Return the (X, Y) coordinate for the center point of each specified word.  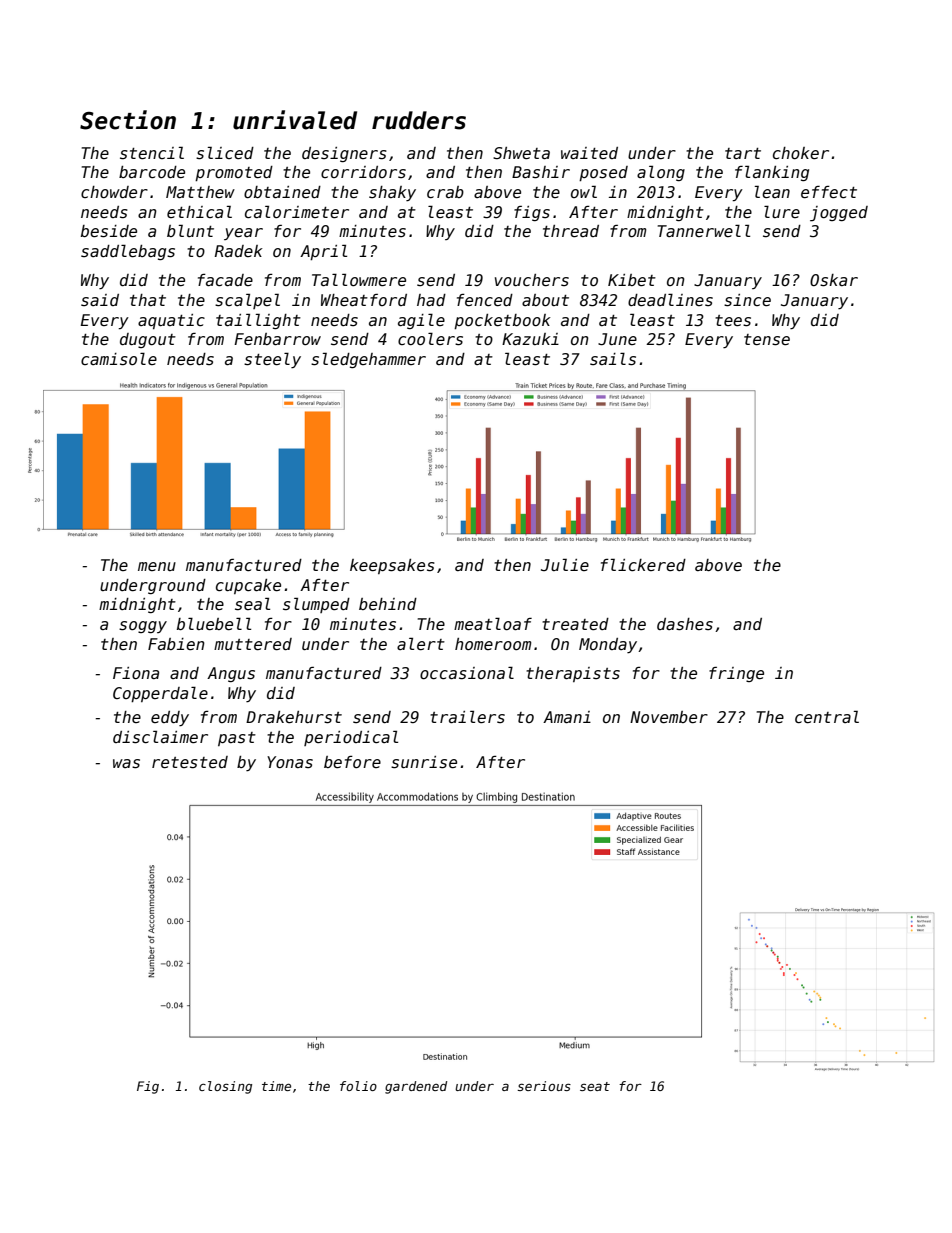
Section (128, 120)
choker (801, 153)
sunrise (424, 762)
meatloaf (493, 623)
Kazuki (530, 339)
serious (544, 1086)
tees (733, 321)
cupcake (248, 586)
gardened (416, 1087)
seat (595, 1086)
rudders (419, 120)
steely (272, 360)
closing (225, 1087)
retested (190, 762)
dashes (685, 624)
